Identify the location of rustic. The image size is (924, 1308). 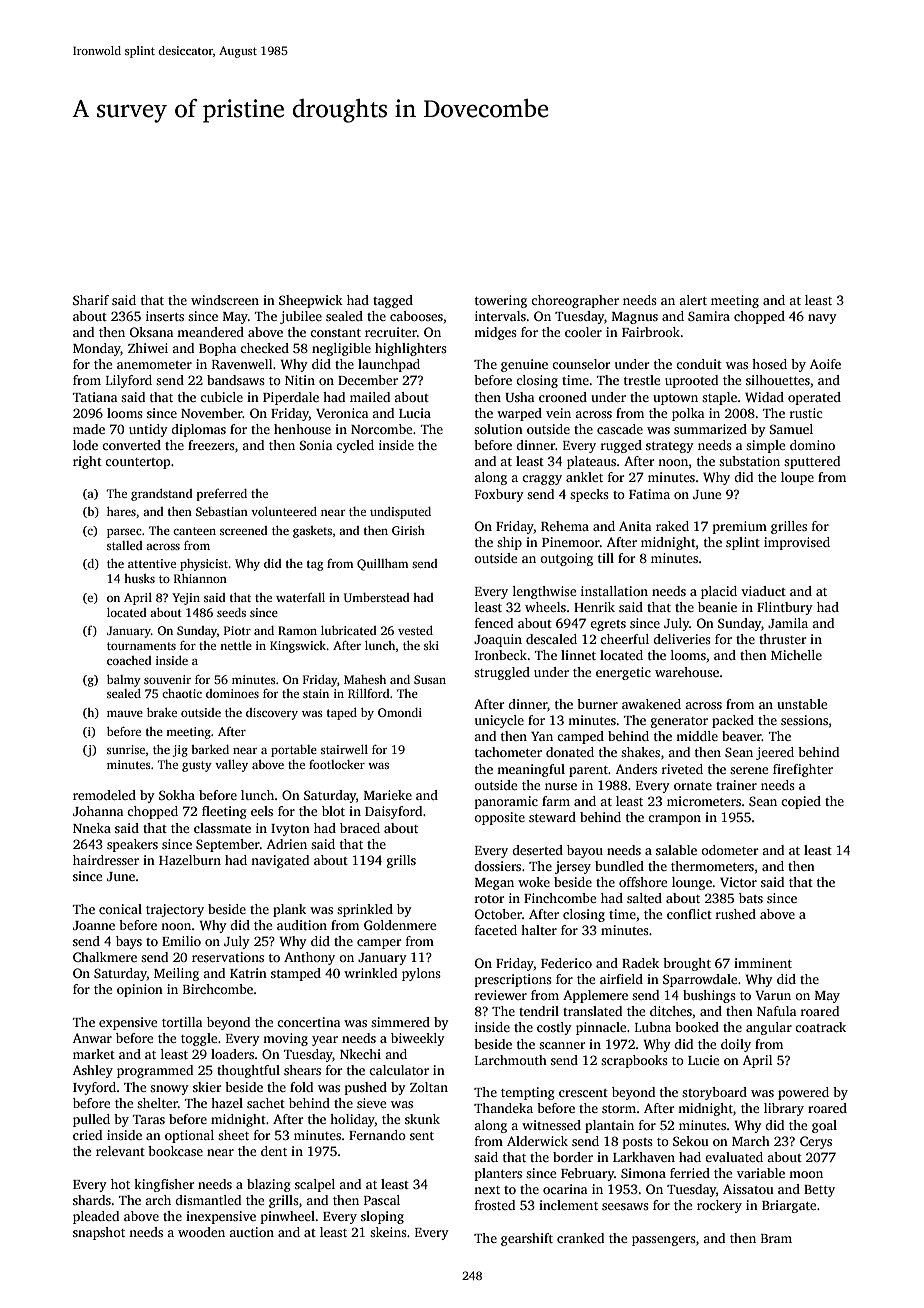
(806, 413).
